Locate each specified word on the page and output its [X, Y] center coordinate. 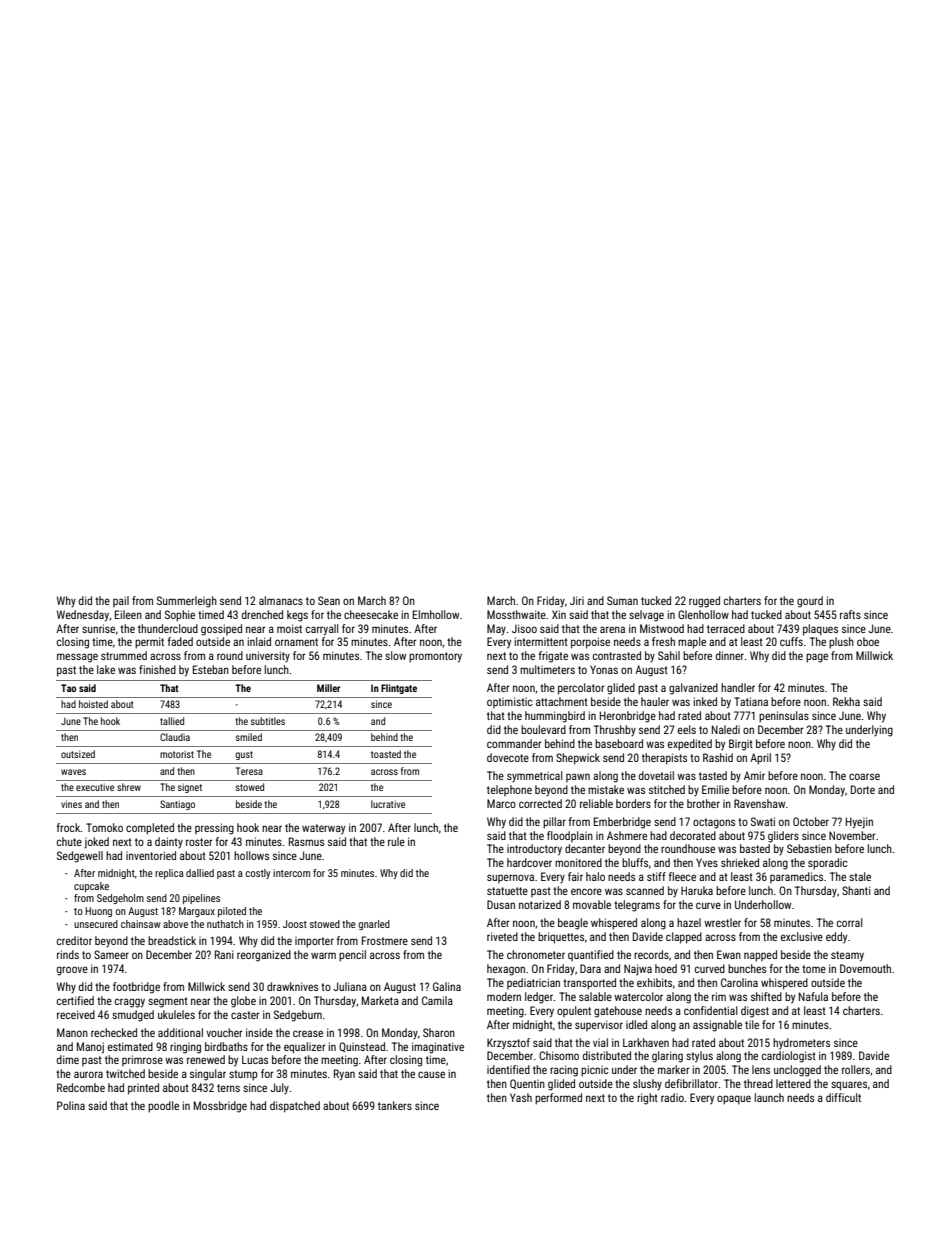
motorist [177, 754]
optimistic [510, 702]
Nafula [813, 996]
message [77, 658]
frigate [553, 657]
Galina [447, 986]
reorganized [264, 956]
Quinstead [362, 1047]
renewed [206, 1059]
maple [692, 643]
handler [738, 687]
